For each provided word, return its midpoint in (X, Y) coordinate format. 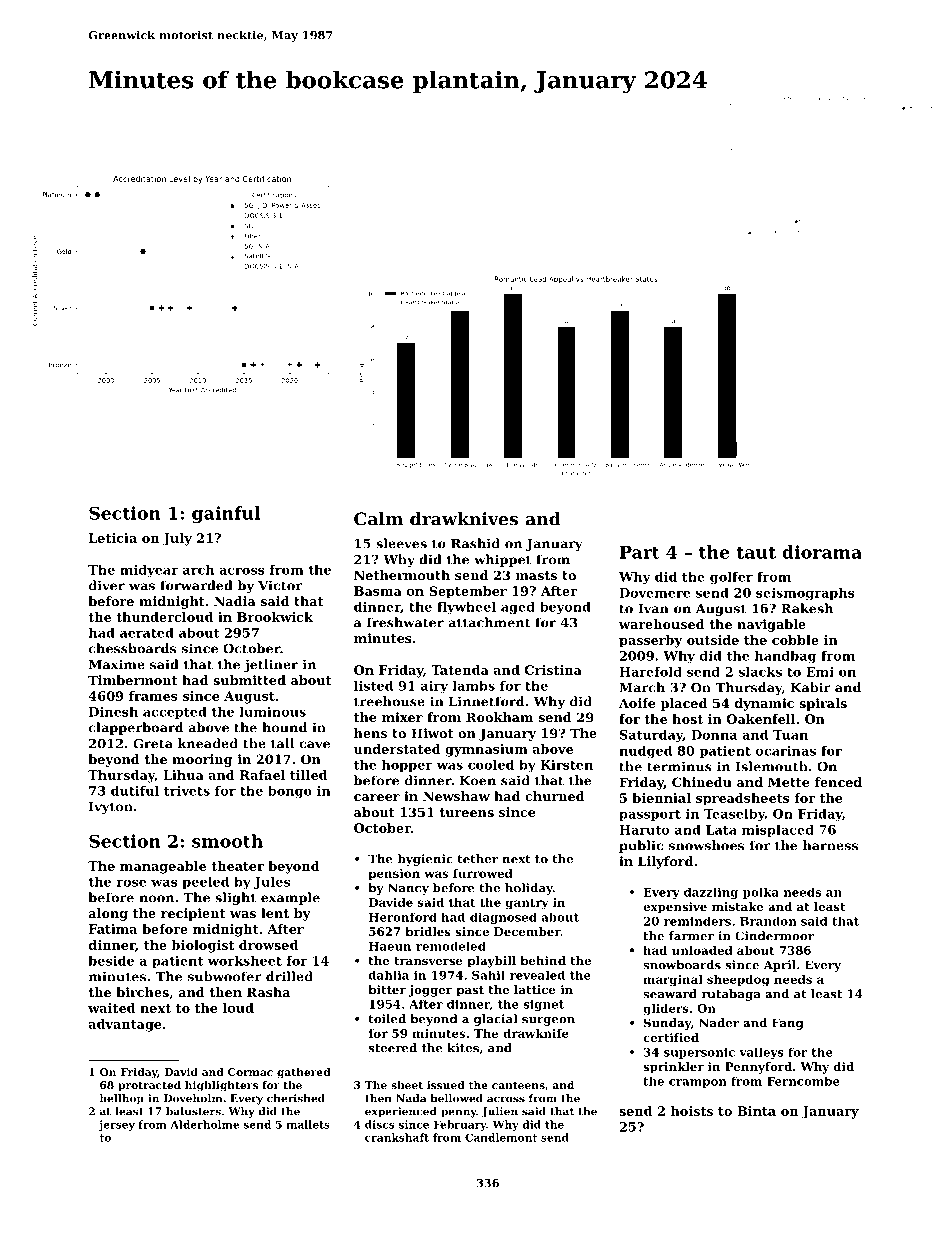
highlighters (221, 1086)
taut (756, 552)
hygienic (425, 860)
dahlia (389, 975)
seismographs (805, 593)
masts (536, 575)
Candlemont (501, 1137)
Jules (272, 882)
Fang (788, 1024)
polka (761, 893)
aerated (147, 633)
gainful (226, 515)
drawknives (464, 519)
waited (111, 1008)
